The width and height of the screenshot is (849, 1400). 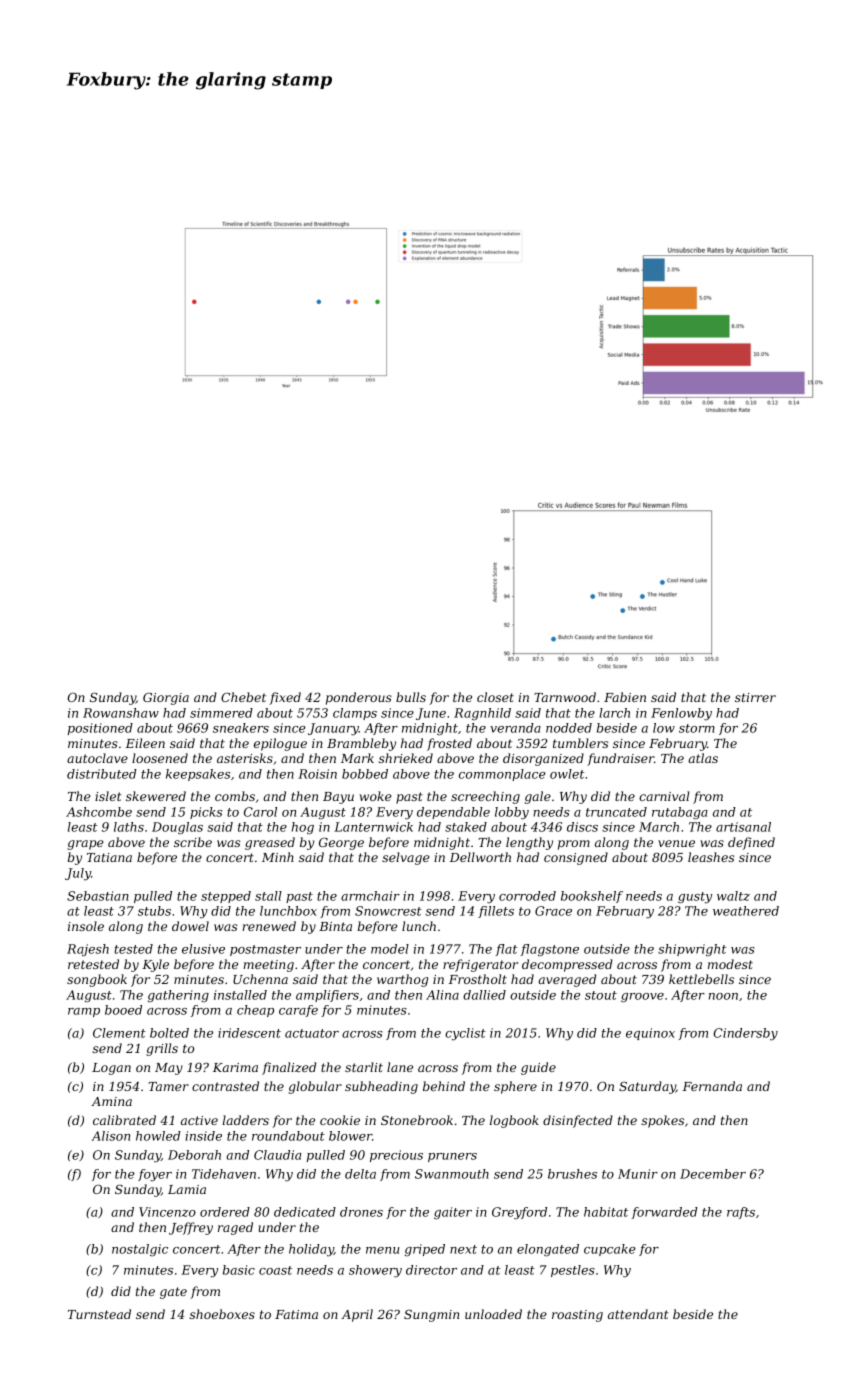 What do you see at coordinates (442, 995) in the screenshot?
I see `Alina` at bounding box center [442, 995].
